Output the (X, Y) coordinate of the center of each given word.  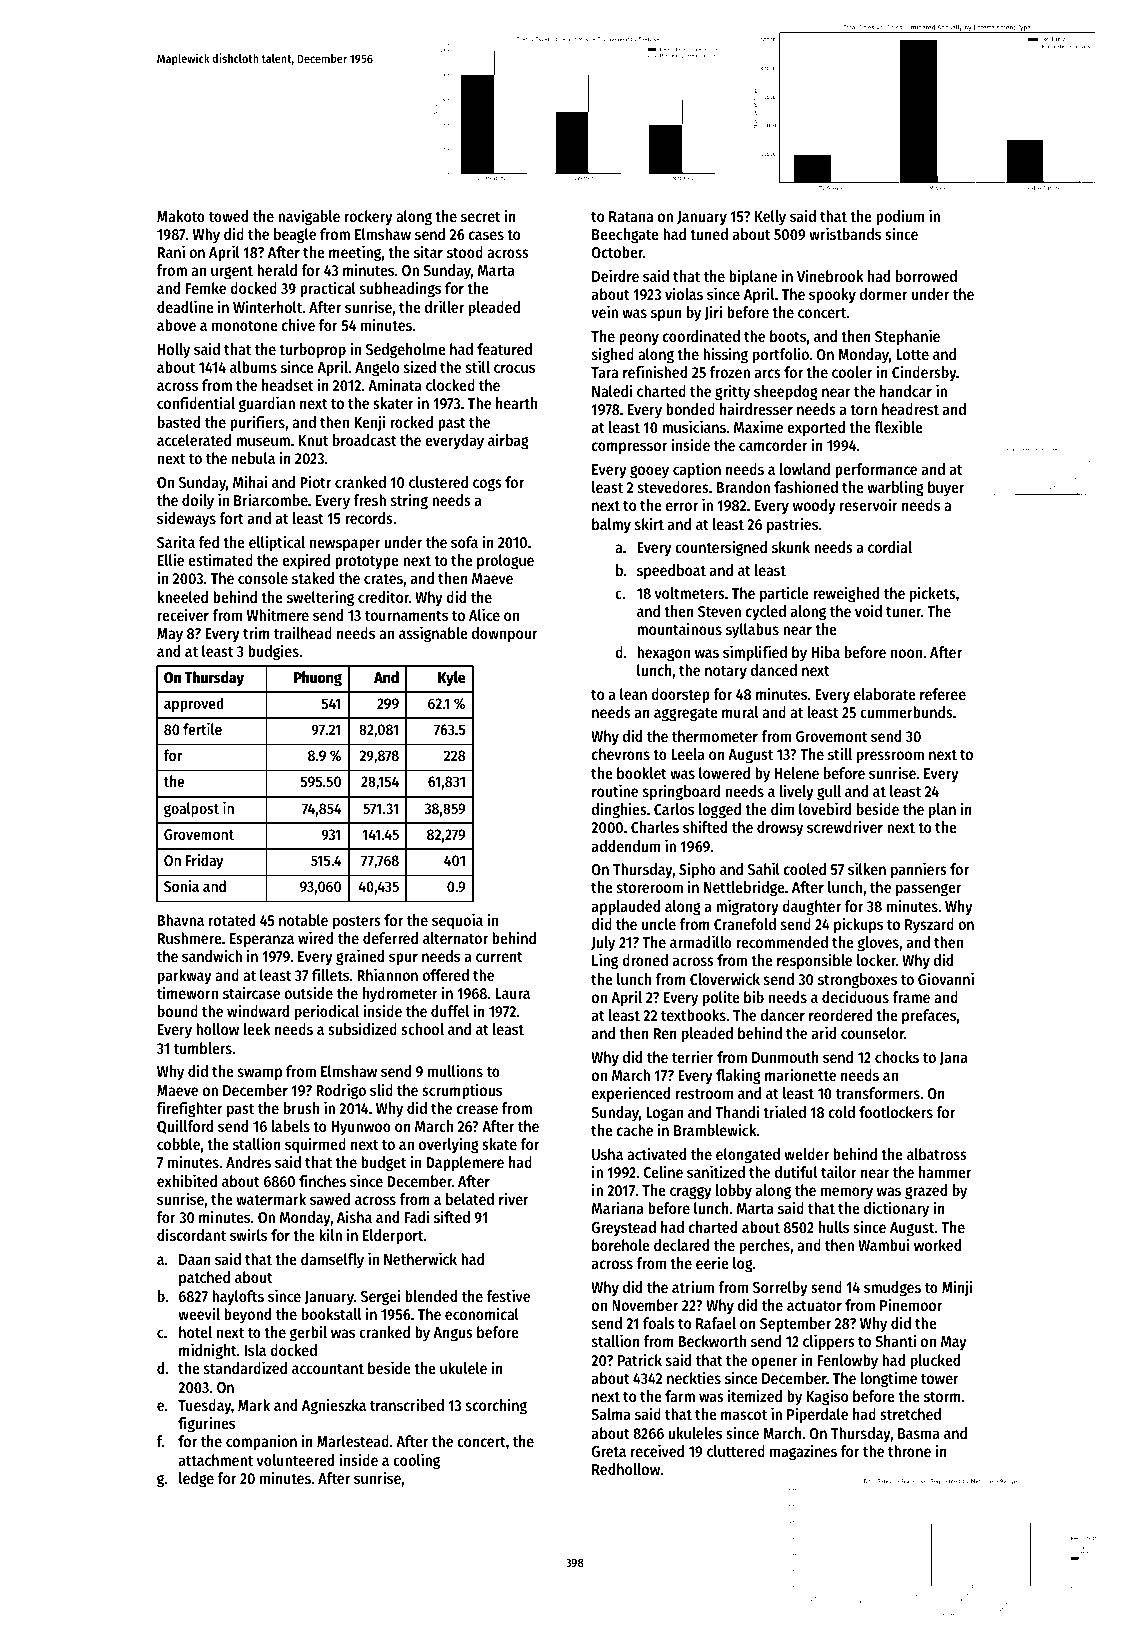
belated (470, 1199)
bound (178, 1011)
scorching (496, 1406)
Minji (957, 1288)
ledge (196, 1480)
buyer (946, 488)
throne (909, 1451)
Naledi (612, 390)
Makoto (181, 216)
